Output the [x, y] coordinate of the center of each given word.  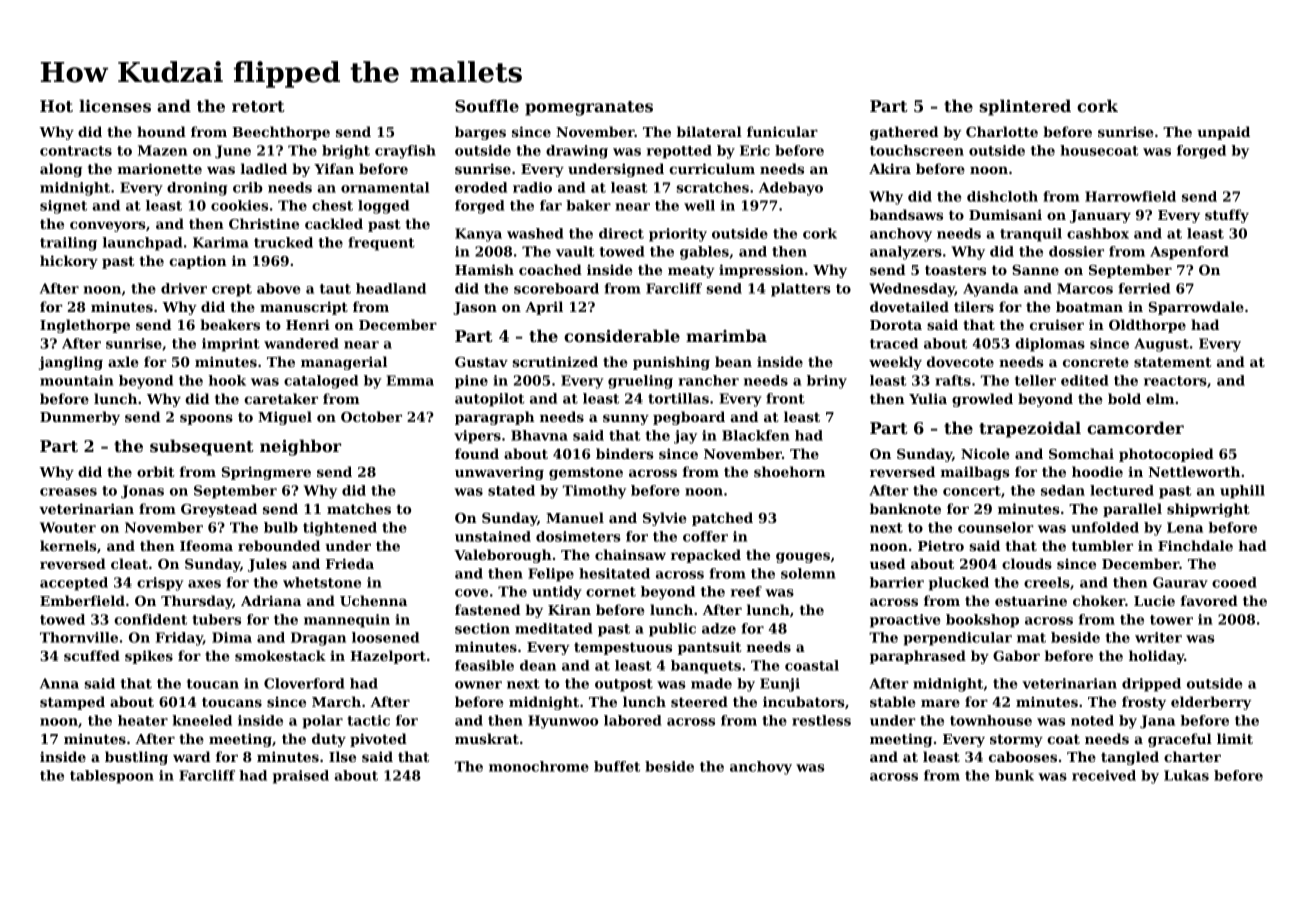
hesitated [614, 573]
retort [258, 106]
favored [1209, 600]
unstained [493, 536]
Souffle [487, 105]
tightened [340, 529]
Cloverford [304, 683]
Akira [890, 168]
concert [972, 491]
